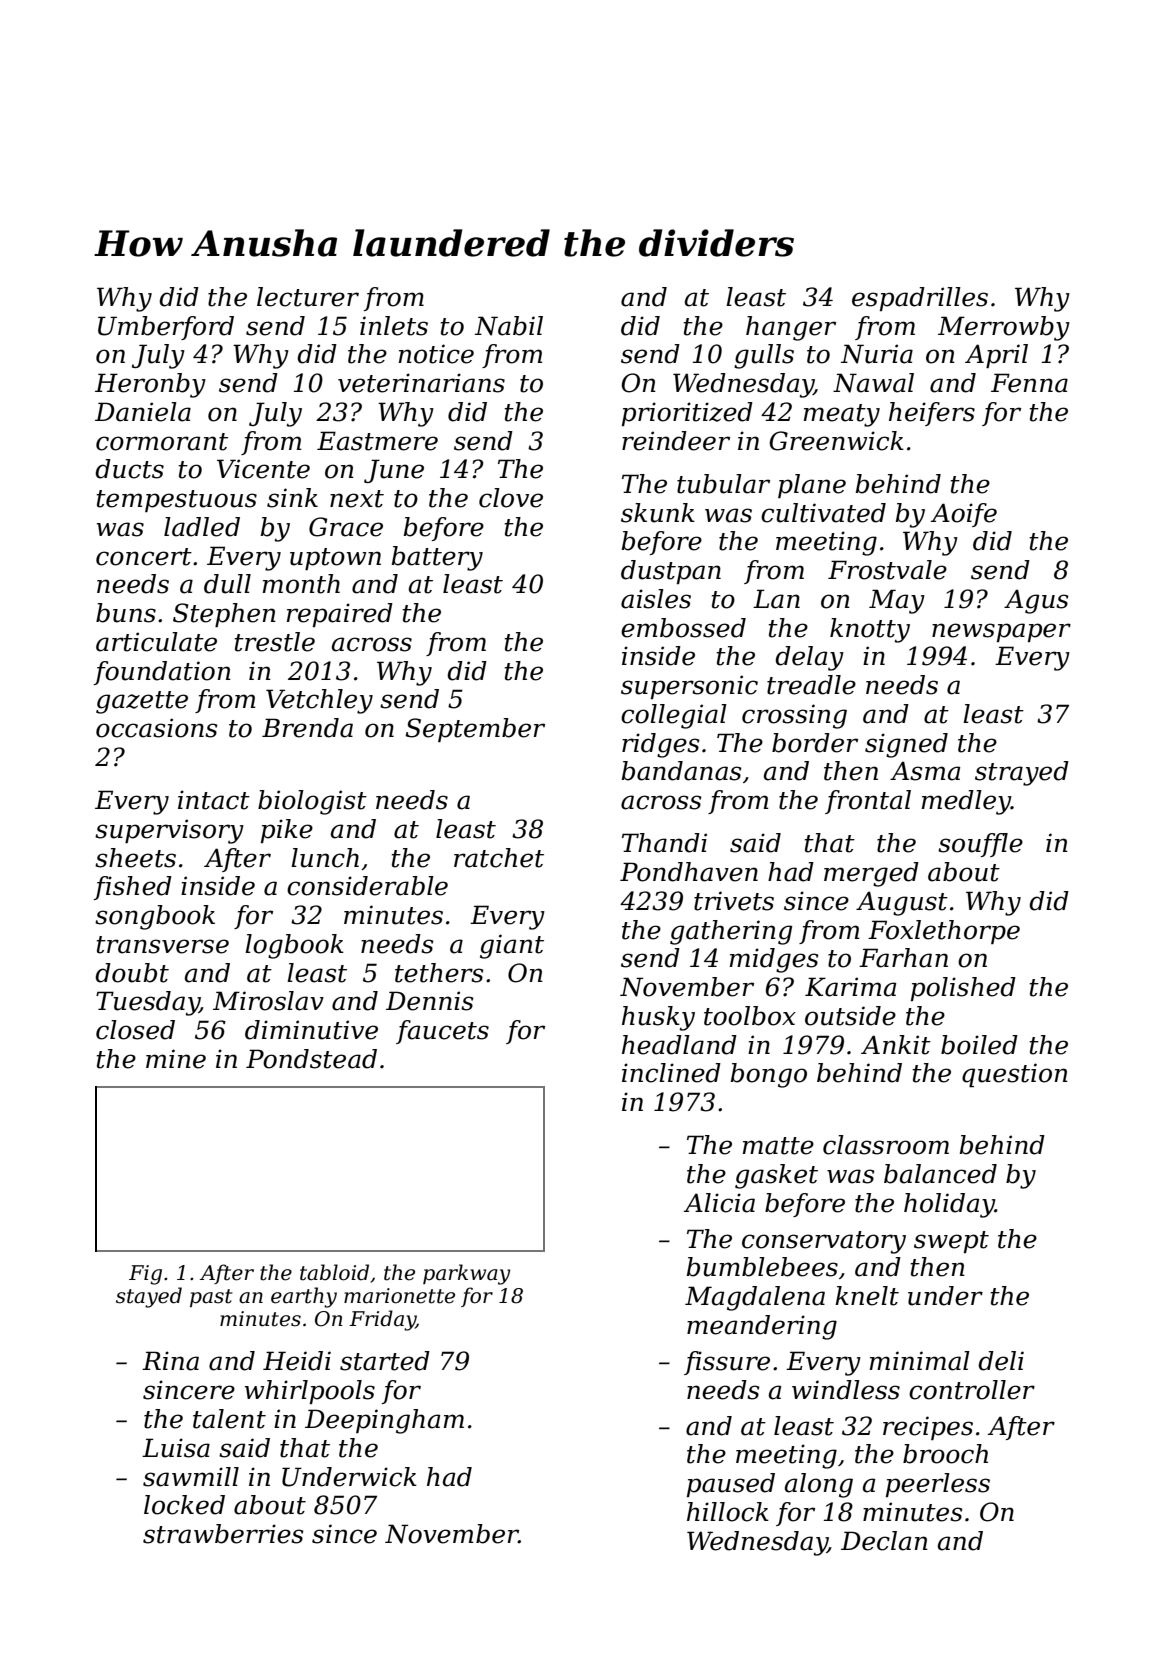 The width and height of the document is (1165, 1654). What do you see at coordinates (367, 886) in the document?
I see `considerable` at bounding box center [367, 886].
